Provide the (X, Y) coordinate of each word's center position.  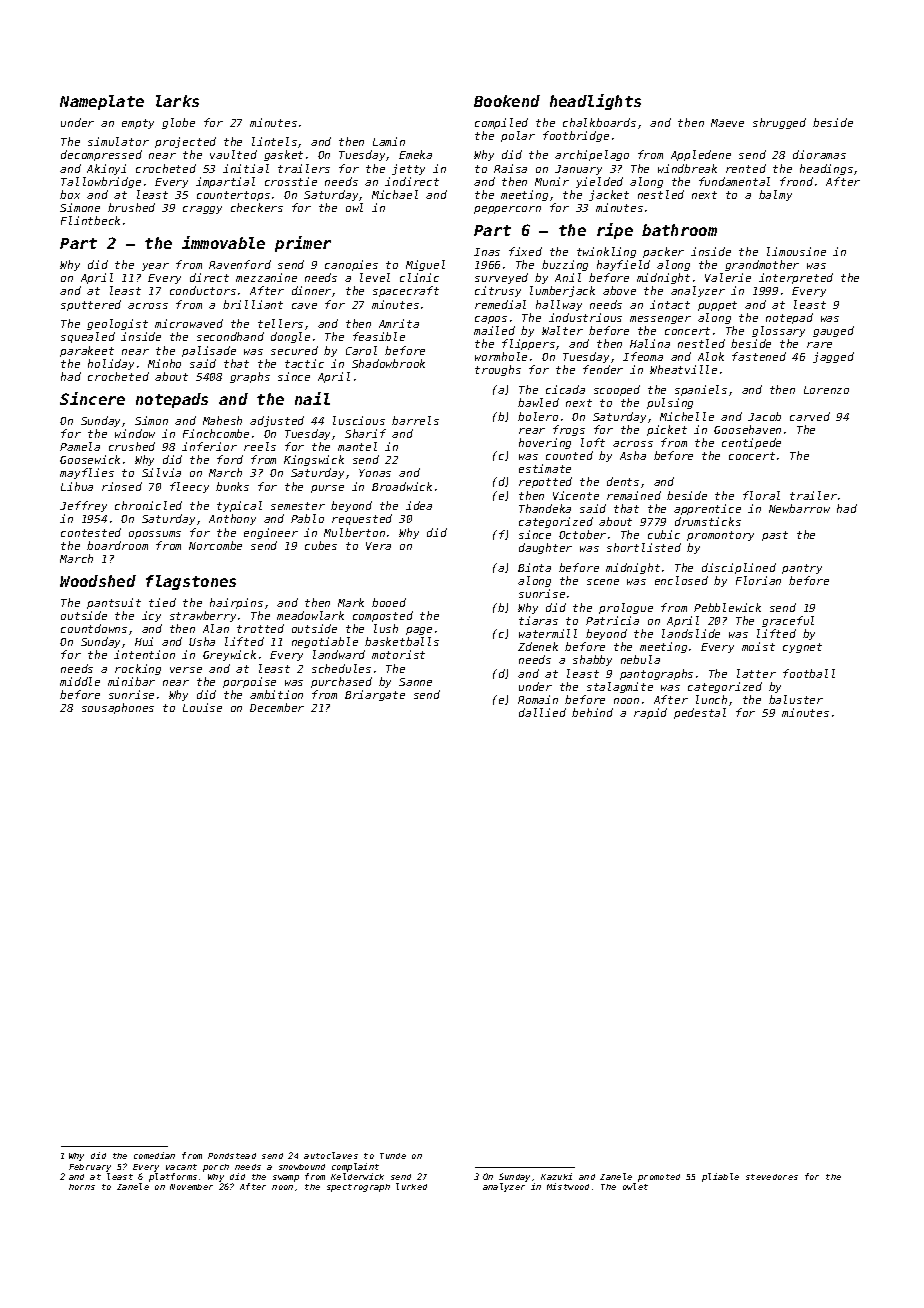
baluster (796, 699)
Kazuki (556, 1176)
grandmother (762, 265)
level (375, 277)
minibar (131, 681)
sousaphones (118, 708)
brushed (131, 207)
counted (569, 455)
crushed (132, 446)
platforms (173, 1177)
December (277, 707)
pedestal (700, 713)
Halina (650, 343)
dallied (542, 712)
